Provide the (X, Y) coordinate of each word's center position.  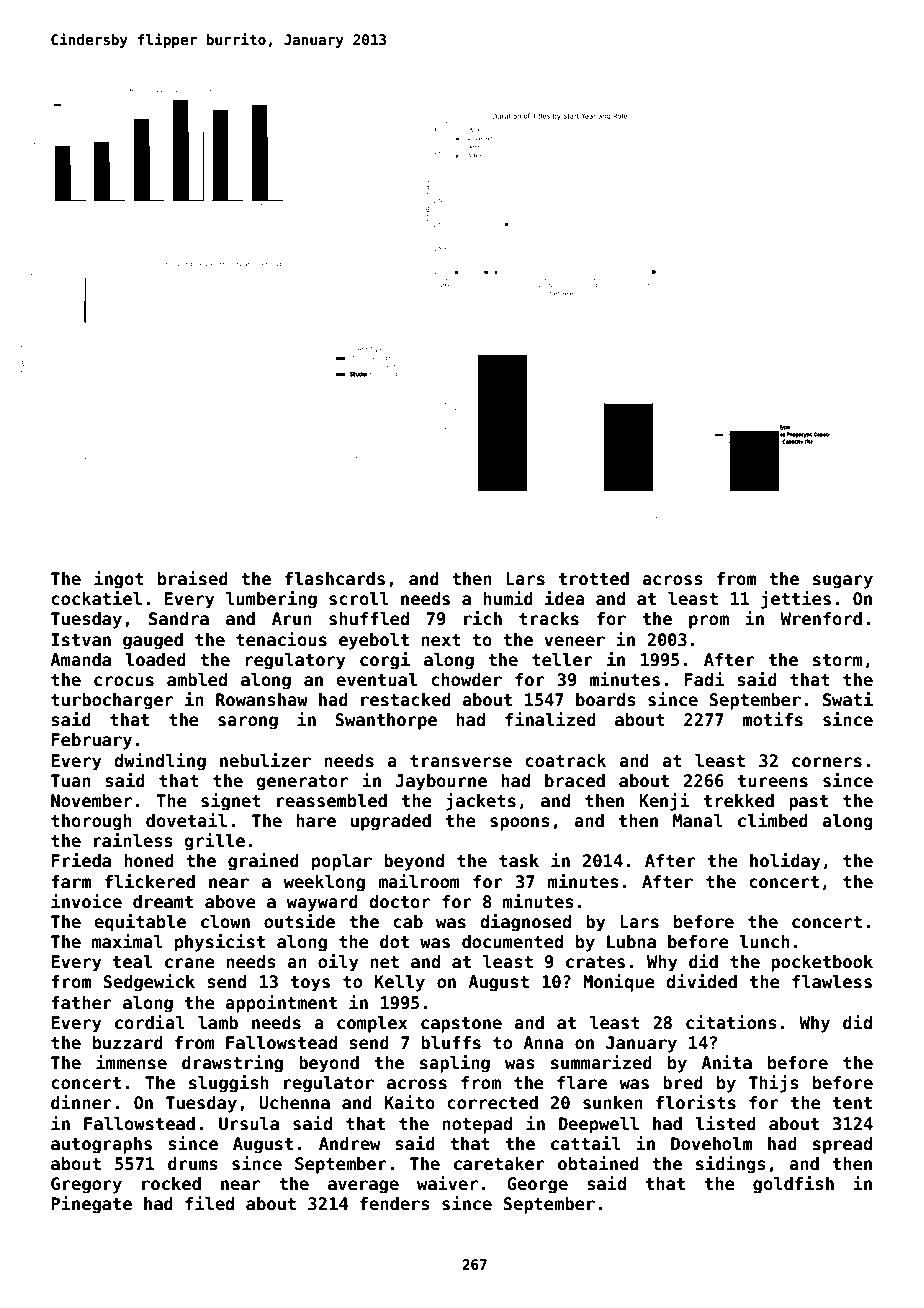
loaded (155, 660)
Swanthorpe (386, 721)
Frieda (81, 860)
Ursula (249, 1124)
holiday (785, 862)
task (519, 861)
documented (512, 942)
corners (827, 762)
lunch (764, 942)
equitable (140, 923)
